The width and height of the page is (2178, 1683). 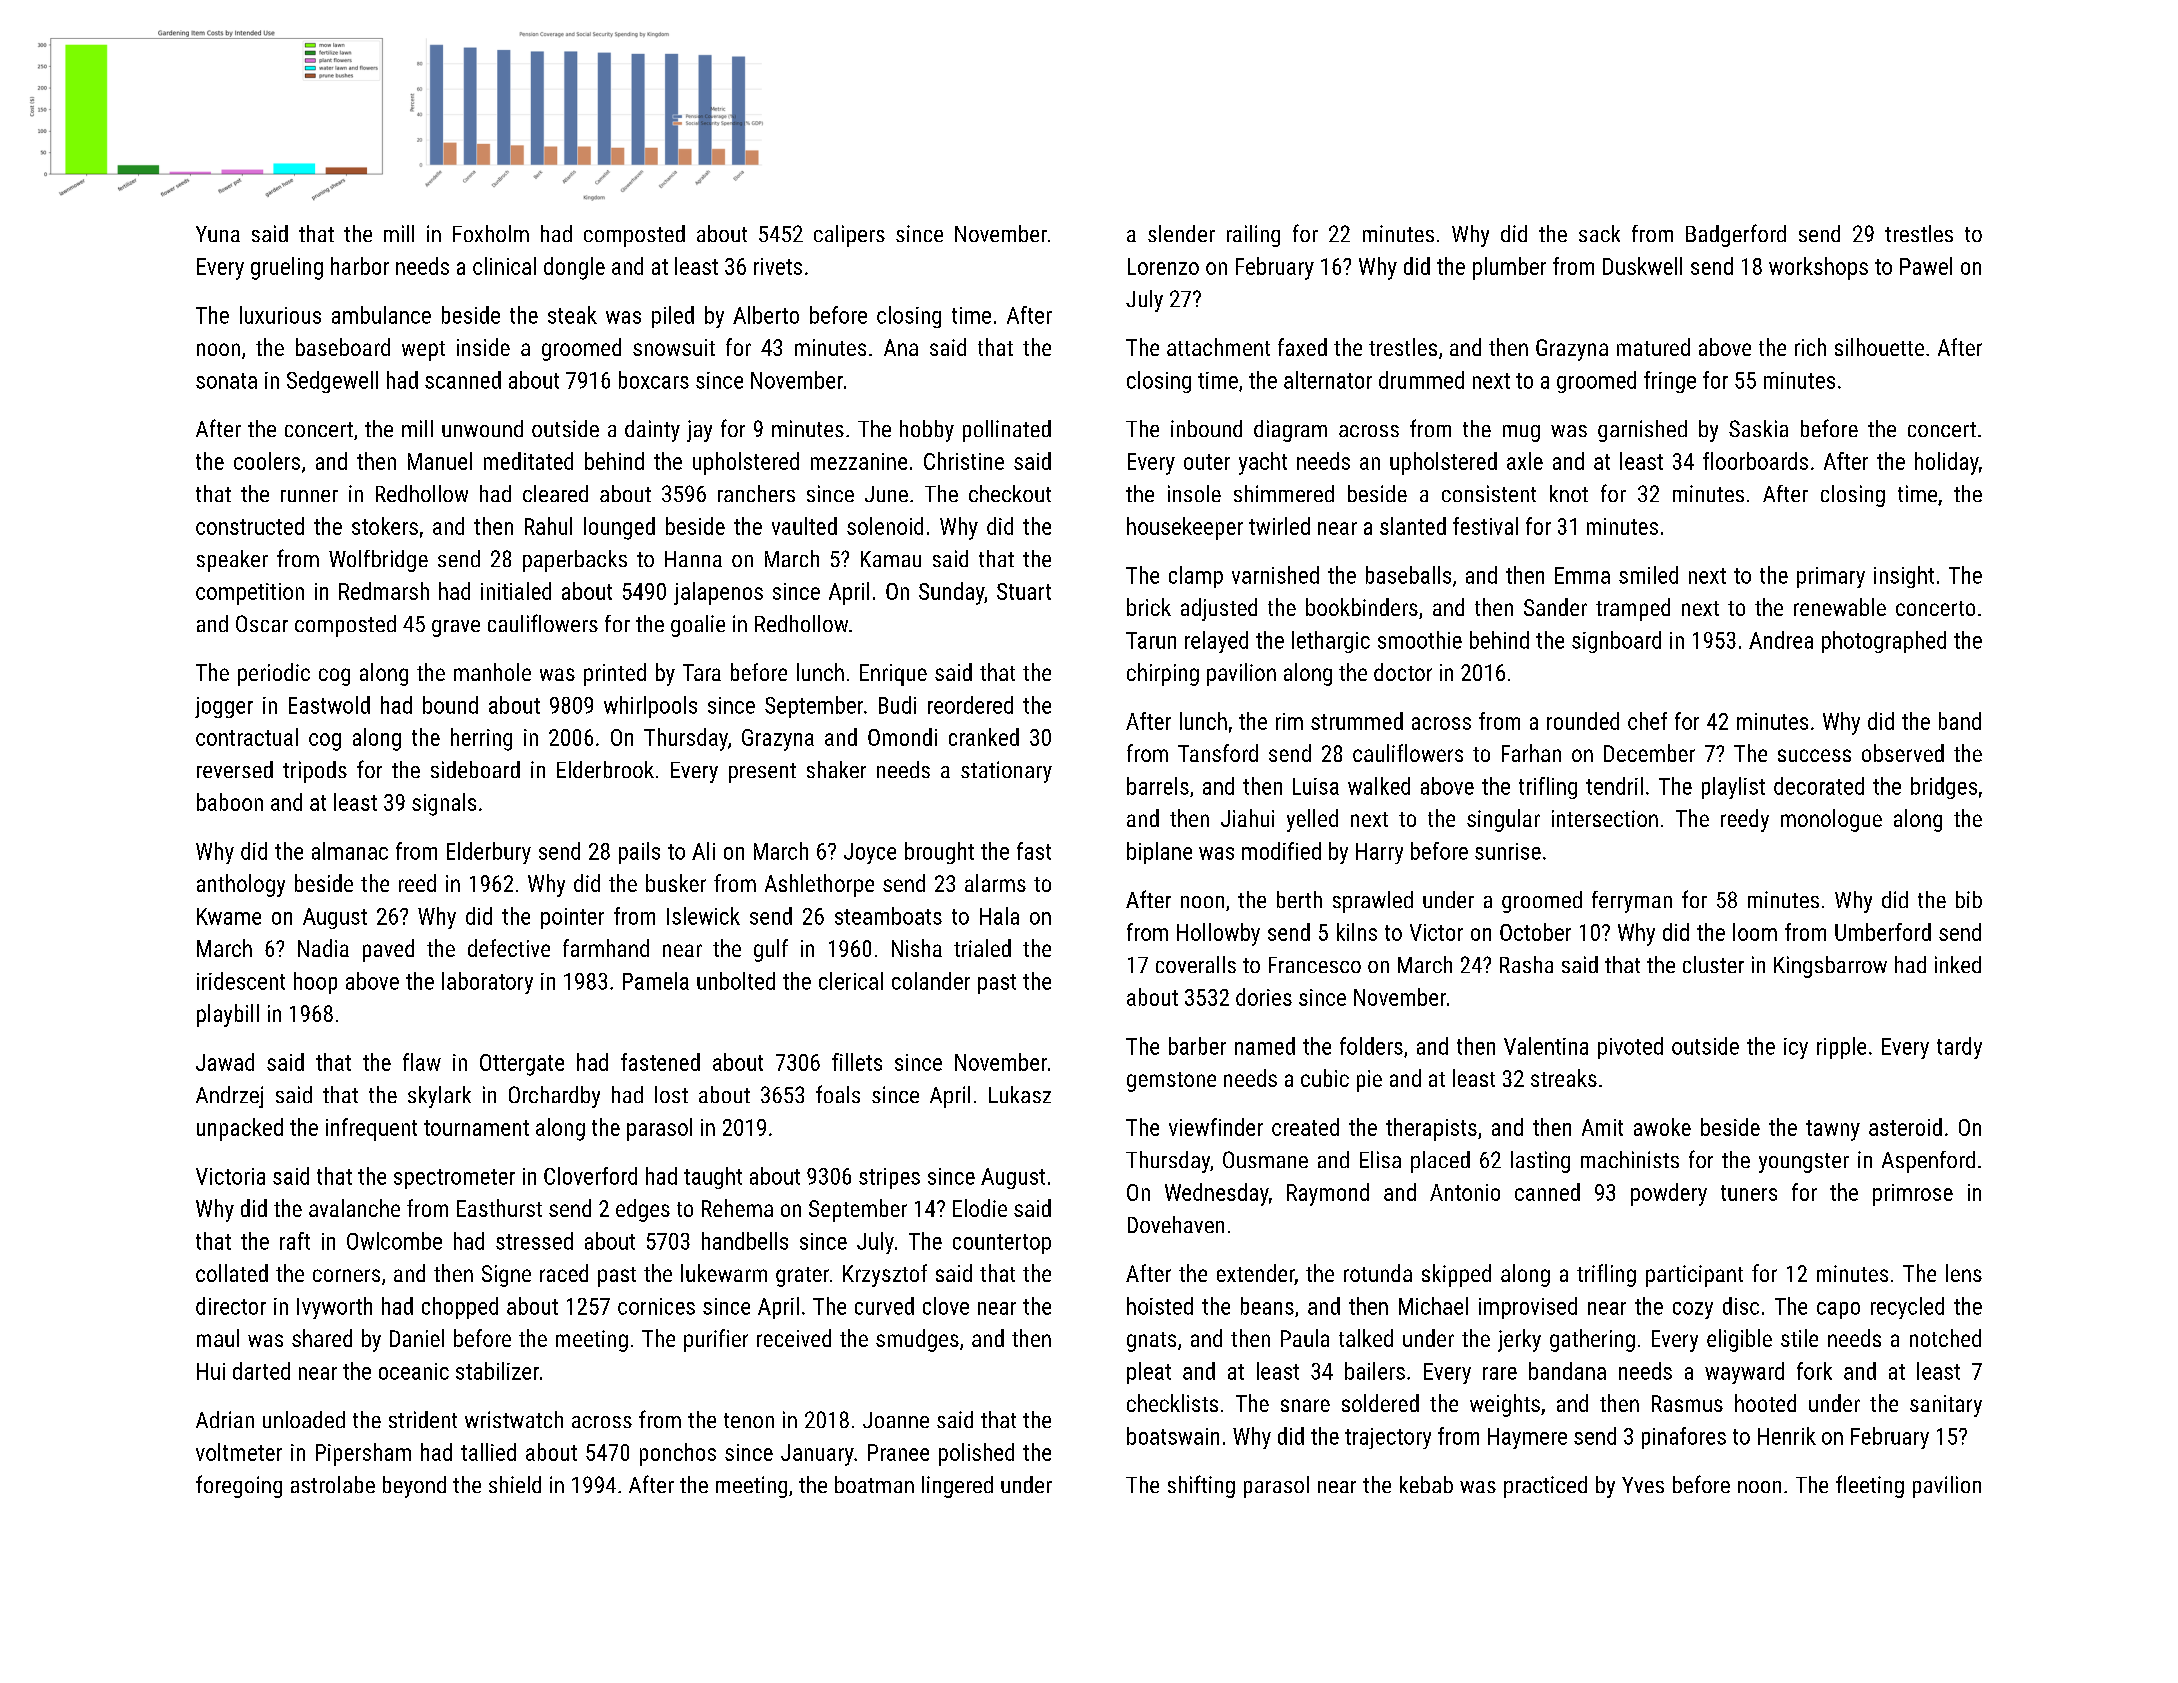 What do you see at coordinates (1907, 1308) in the page?
I see `recycled` at bounding box center [1907, 1308].
